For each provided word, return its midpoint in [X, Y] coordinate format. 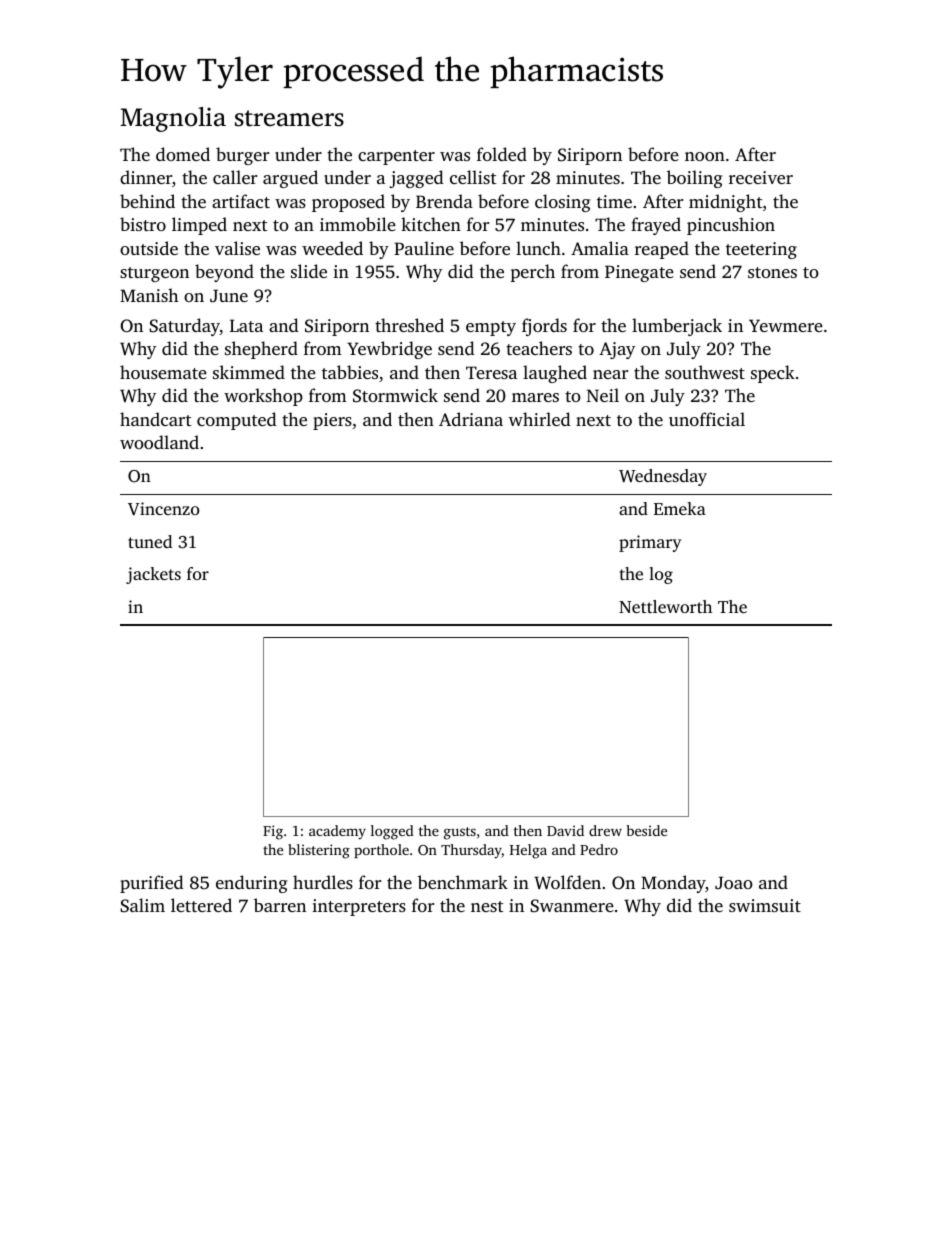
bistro [143, 224]
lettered [201, 905]
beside [647, 830]
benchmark [463, 882]
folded [502, 154]
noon [705, 156]
